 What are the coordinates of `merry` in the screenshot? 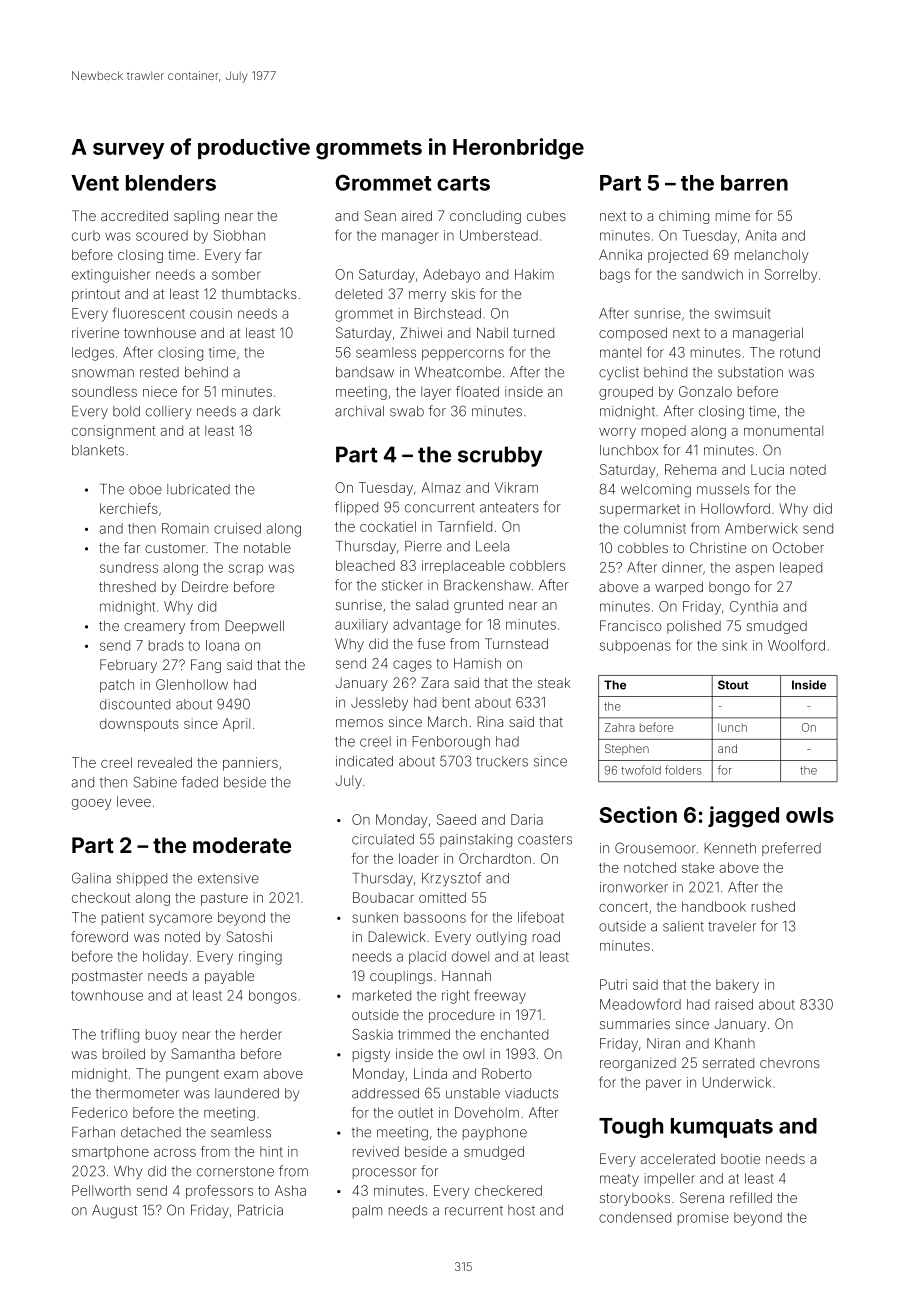 It's located at (427, 296).
